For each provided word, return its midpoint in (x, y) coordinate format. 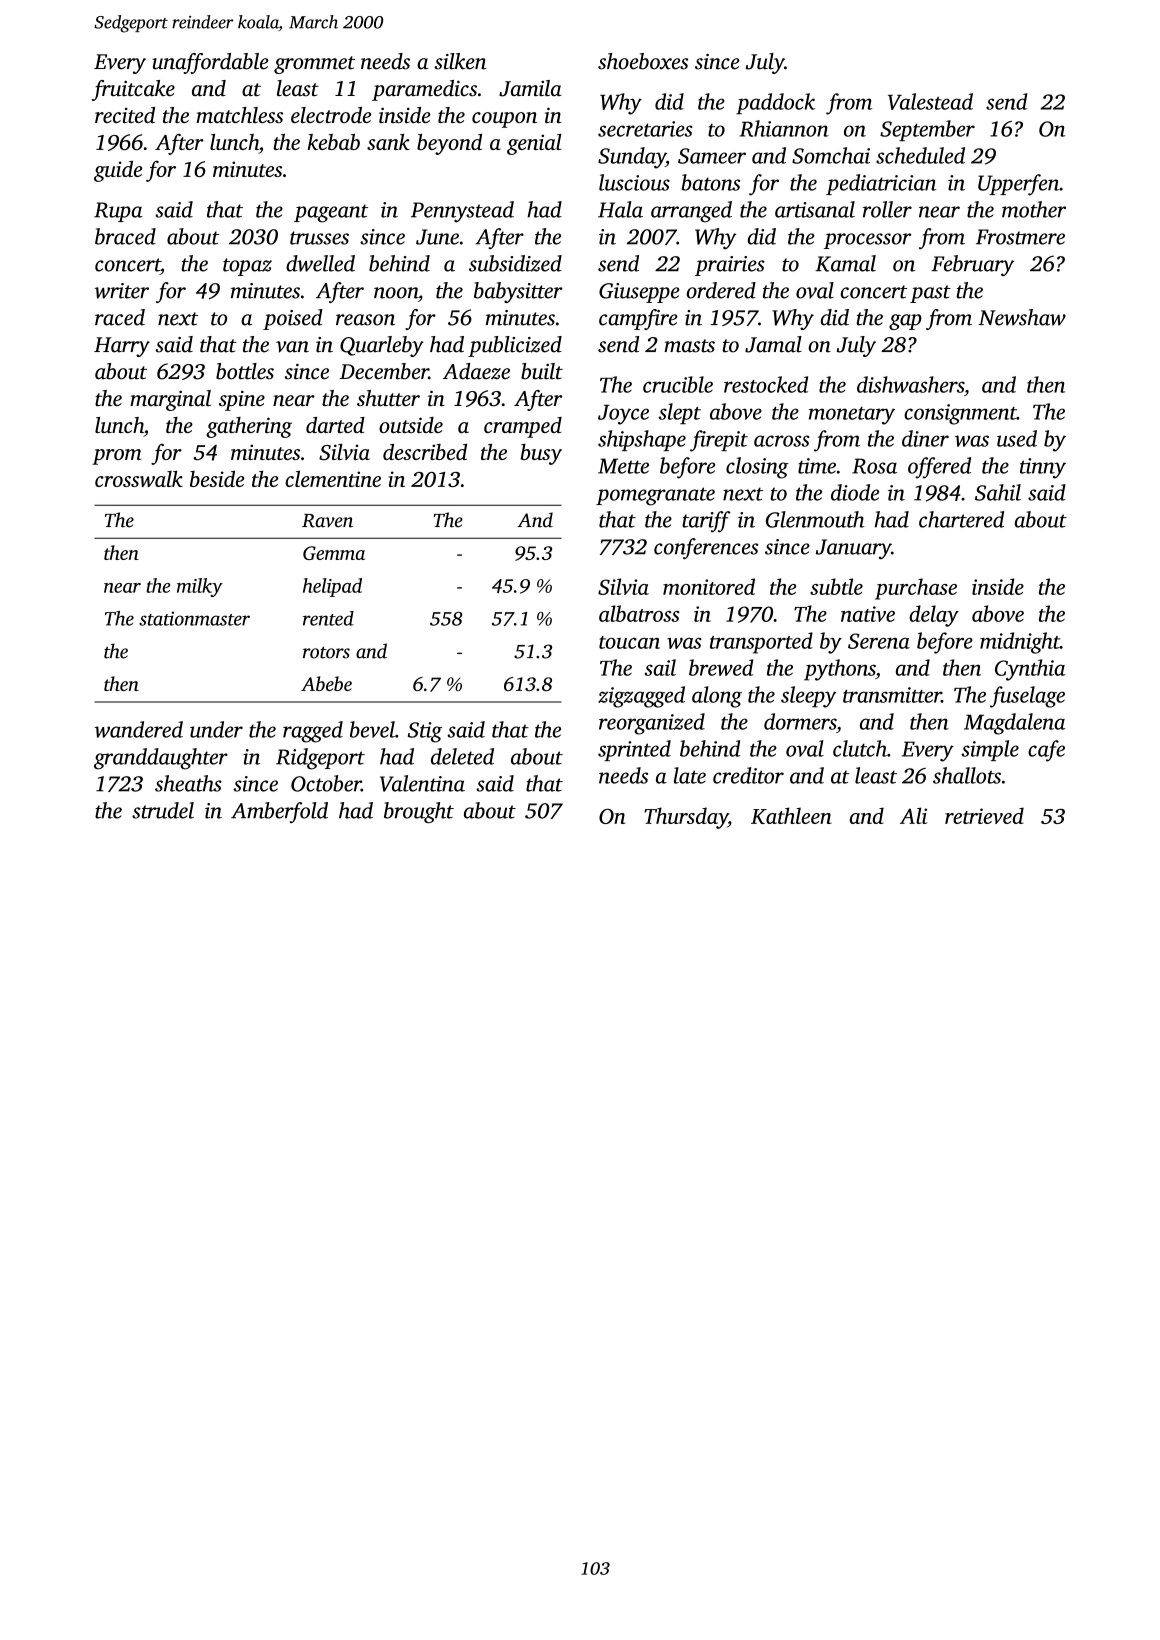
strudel (163, 810)
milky (200, 587)
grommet (314, 65)
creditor (748, 775)
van (292, 347)
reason (365, 320)
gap (905, 322)
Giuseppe (639, 293)
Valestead (930, 101)
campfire (638, 319)
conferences (706, 548)
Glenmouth (815, 519)
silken (460, 61)
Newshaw (1022, 317)
